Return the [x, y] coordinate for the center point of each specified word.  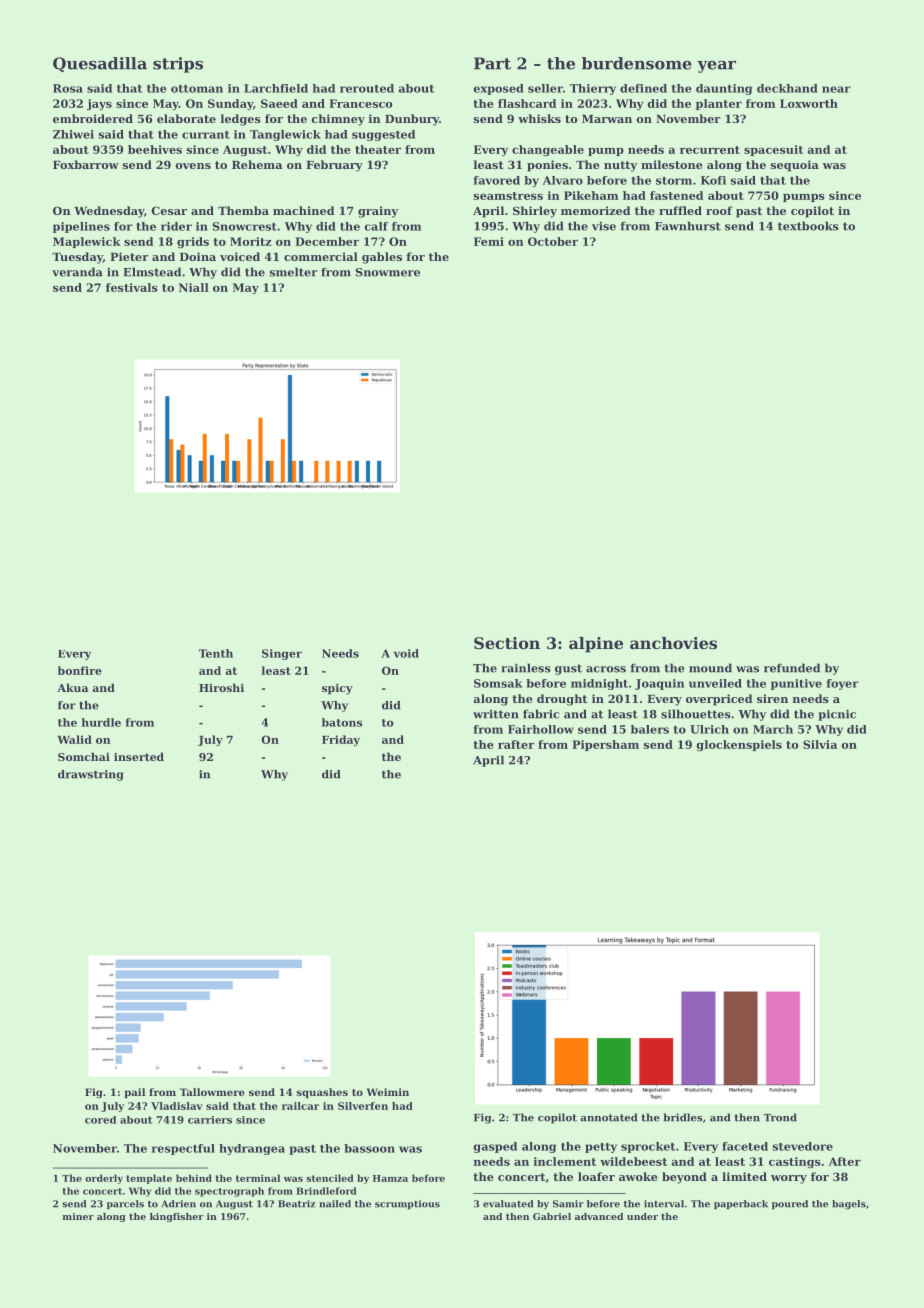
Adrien [178, 1204]
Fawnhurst [688, 226]
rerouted [367, 88]
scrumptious [407, 1204]
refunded [792, 668]
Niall [194, 287]
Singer [282, 654]
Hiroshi [221, 687]
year [716, 67]
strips [178, 65]
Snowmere [388, 272]
